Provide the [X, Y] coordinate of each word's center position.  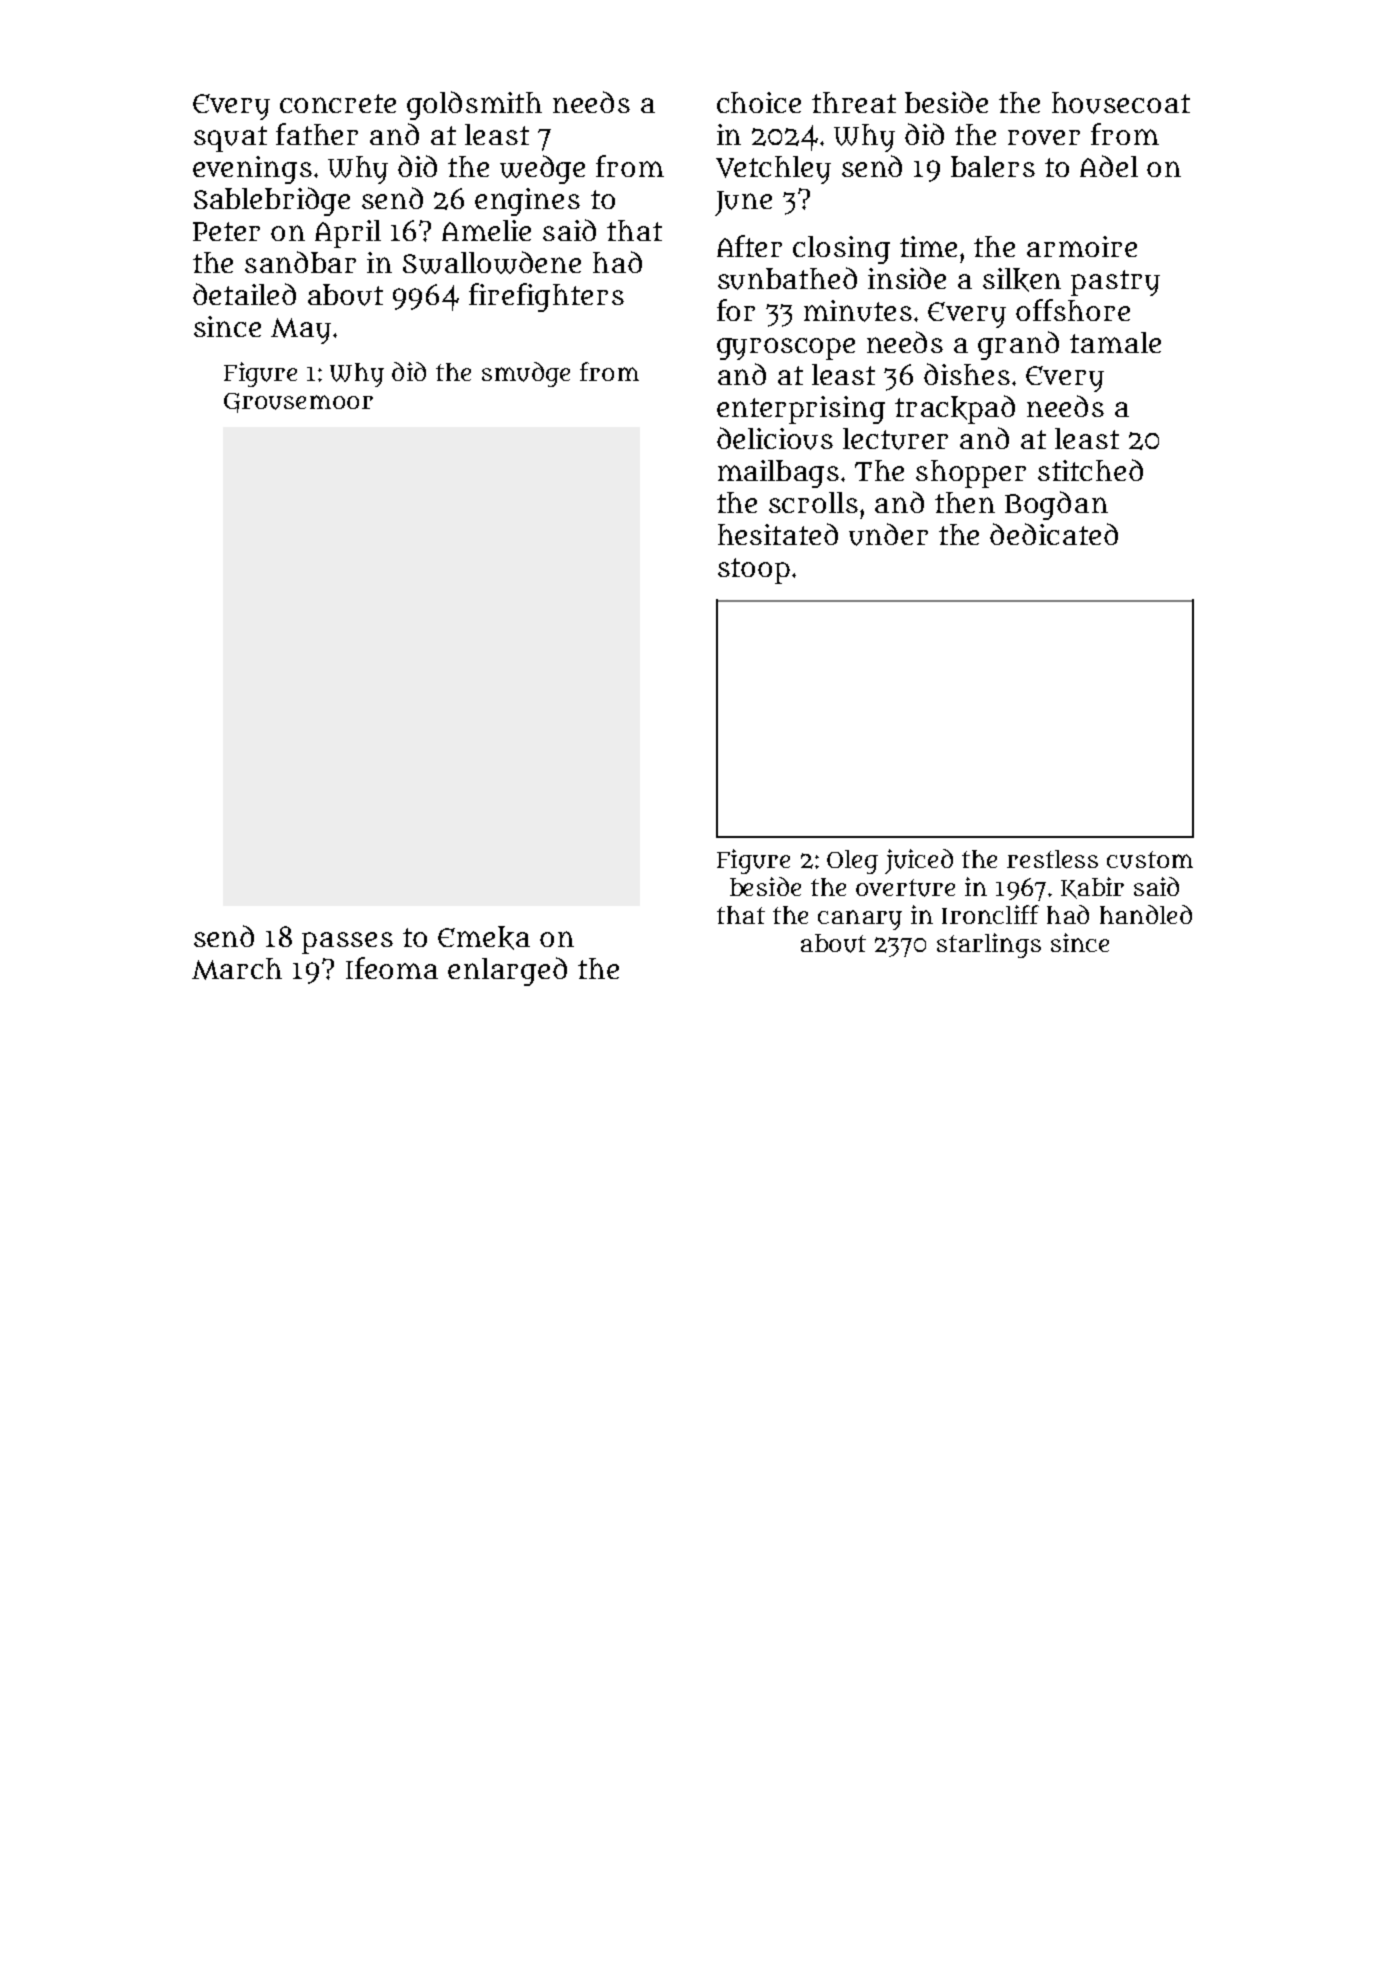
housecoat [1121, 103]
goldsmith [474, 105]
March [237, 969]
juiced [919, 861]
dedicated [1054, 534]
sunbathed [787, 278]
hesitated [778, 534]
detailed [244, 294]
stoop [754, 571]
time [928, 246]
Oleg [852, 862]
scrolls [813, 502]
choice [759, 102]
